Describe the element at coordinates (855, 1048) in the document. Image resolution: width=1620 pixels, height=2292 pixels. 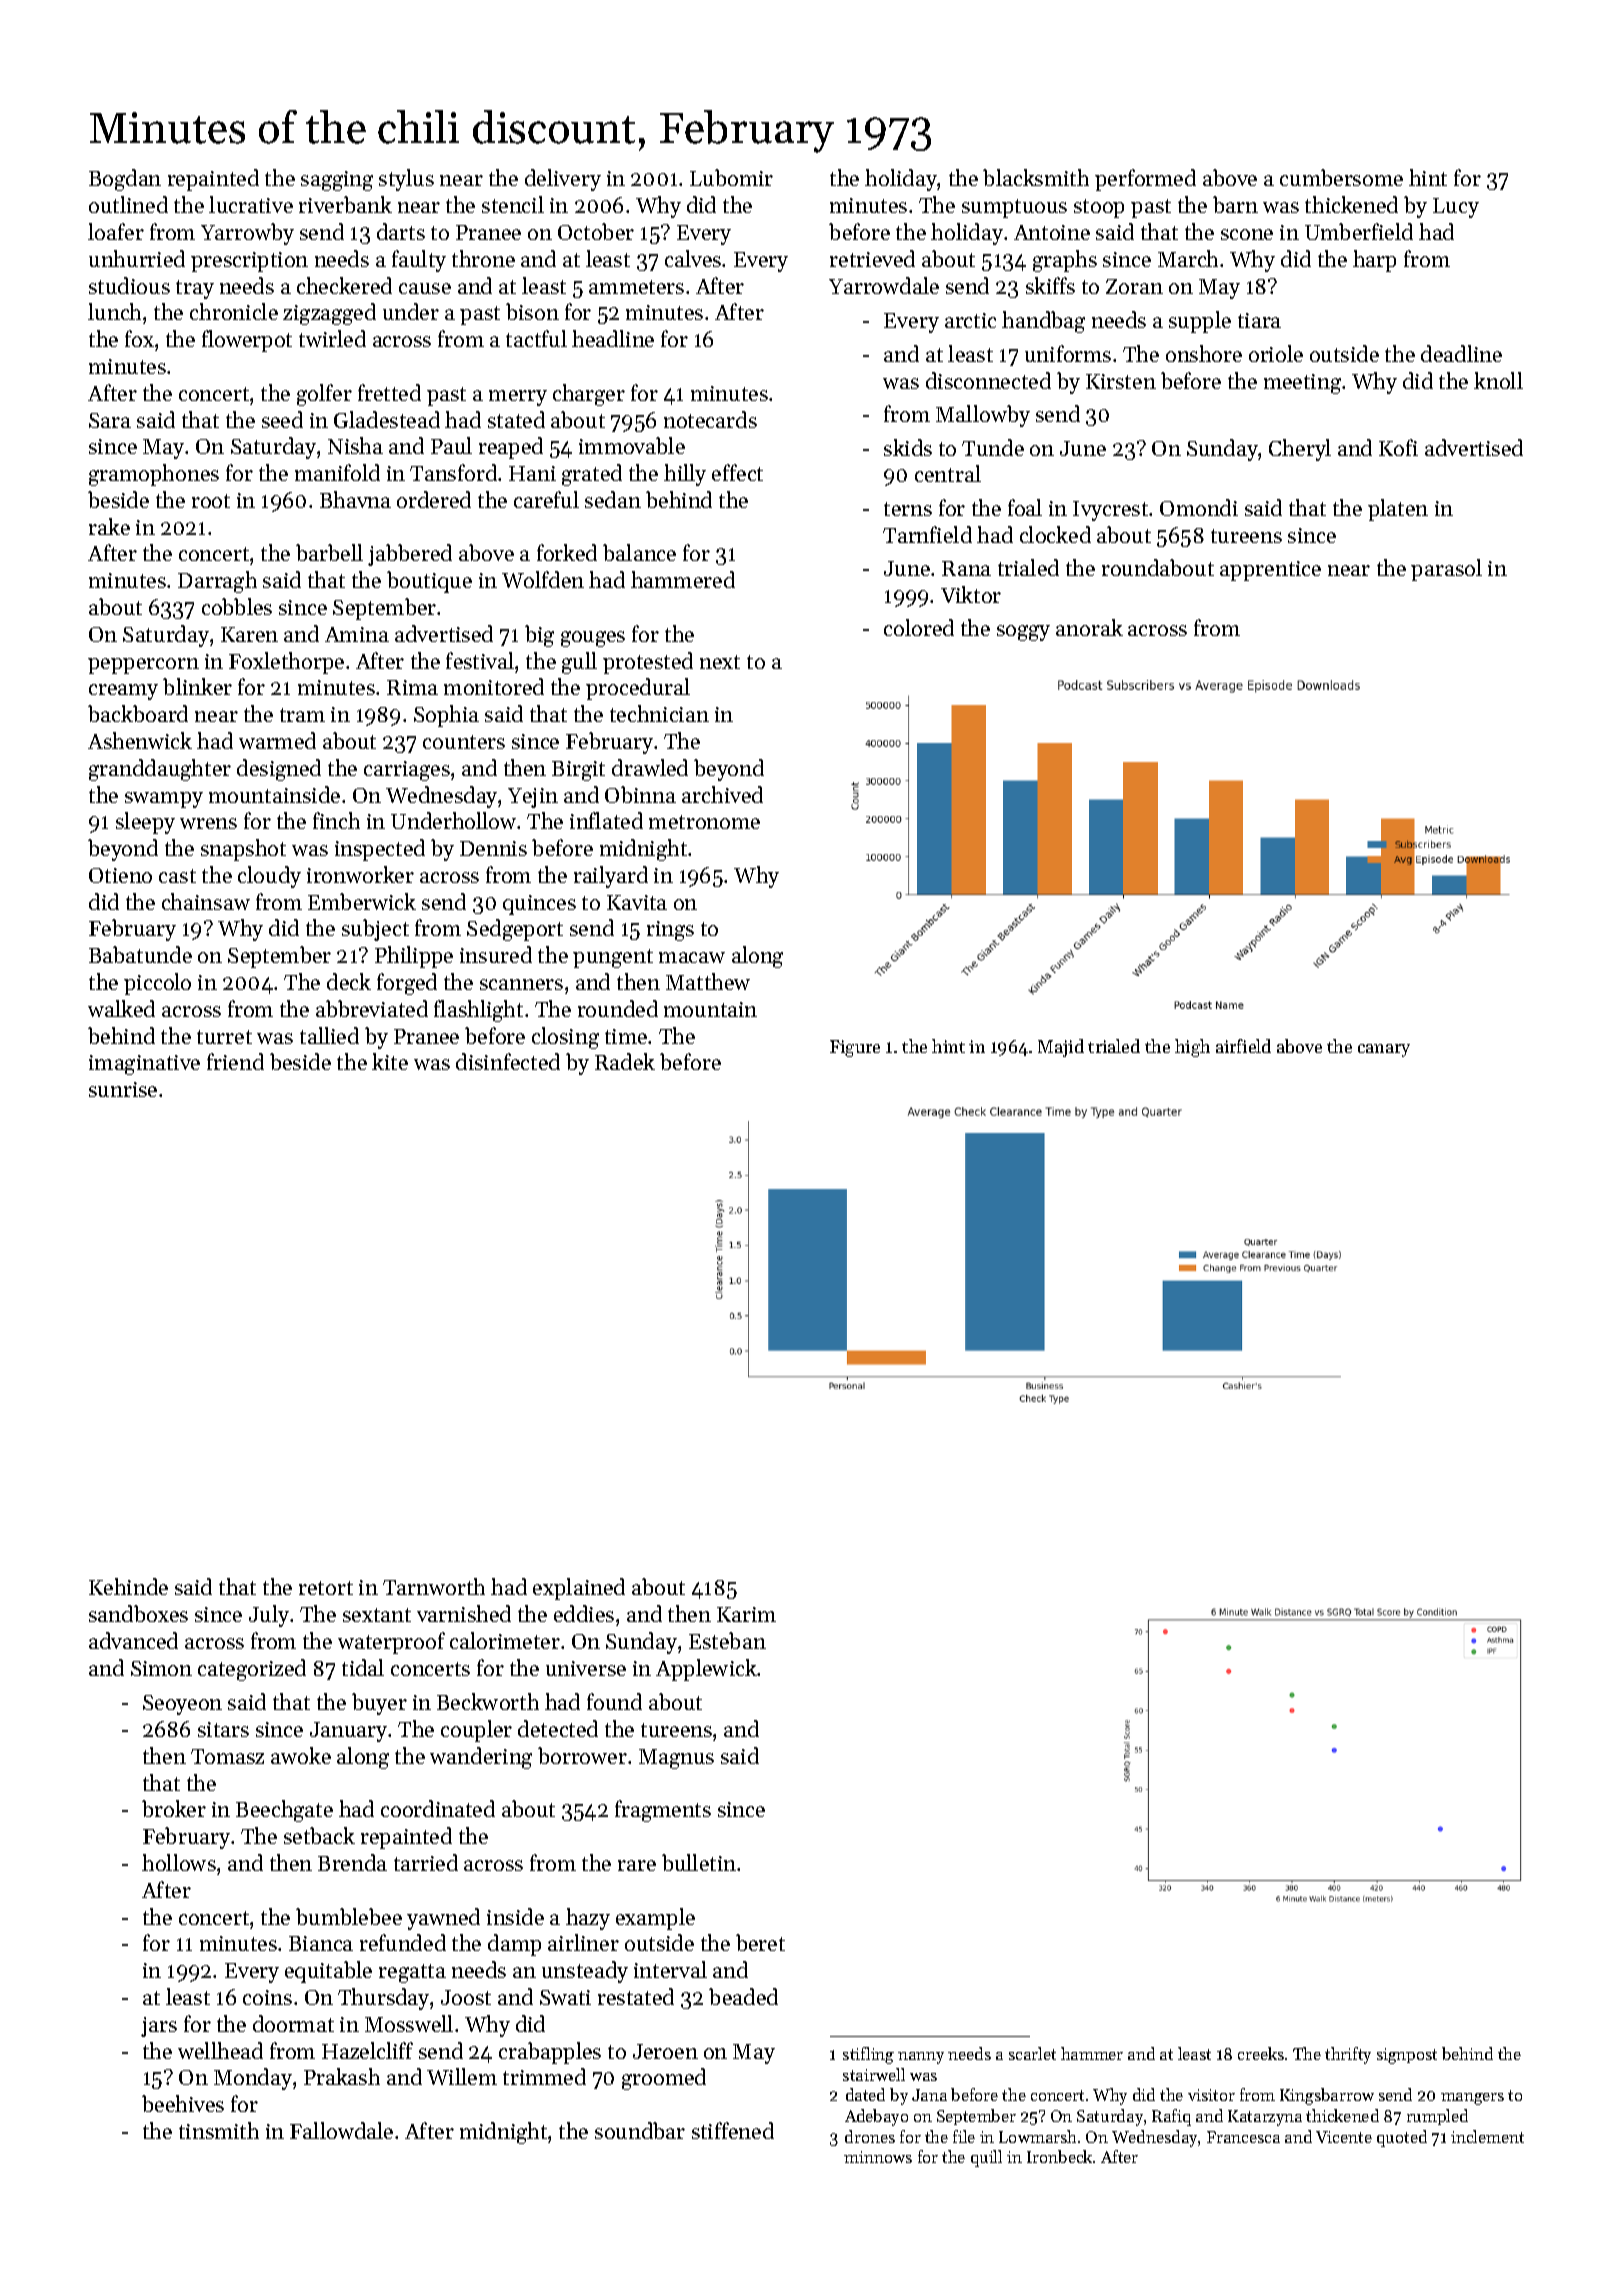
I see `Figure` at that location.
